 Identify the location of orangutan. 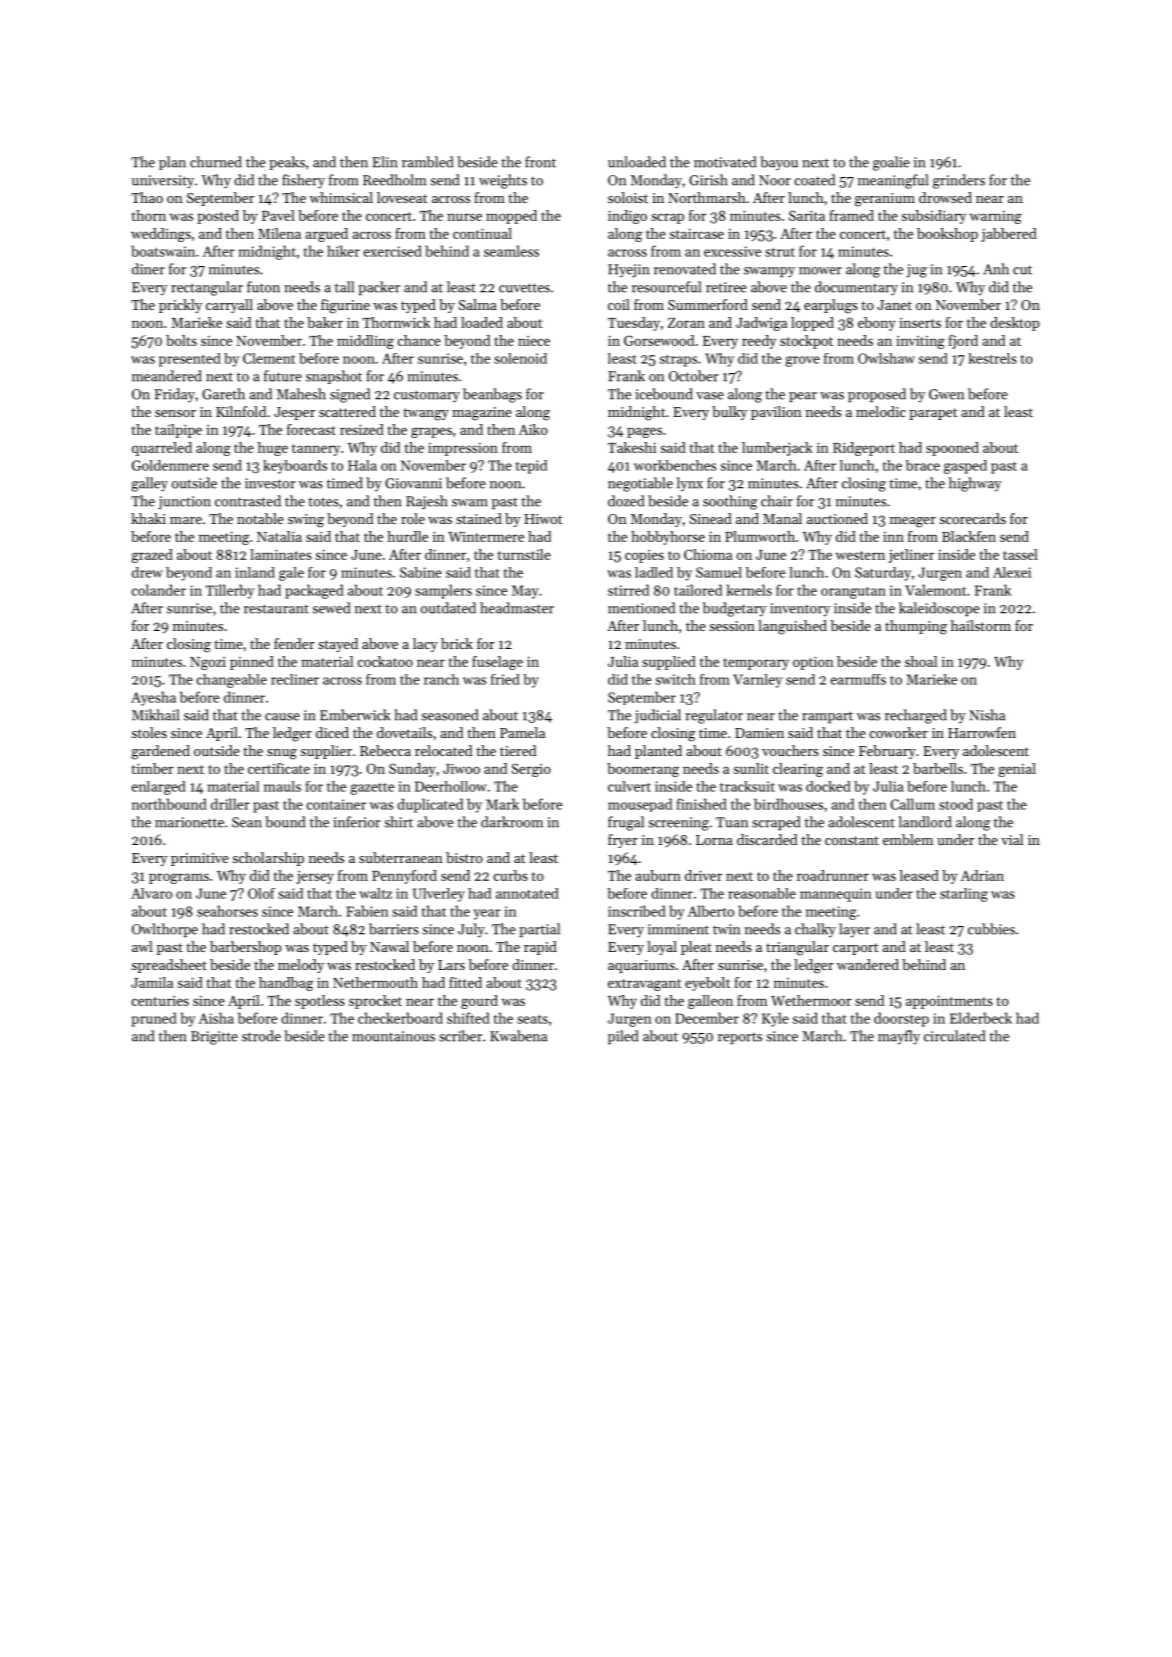
(853, 593).
